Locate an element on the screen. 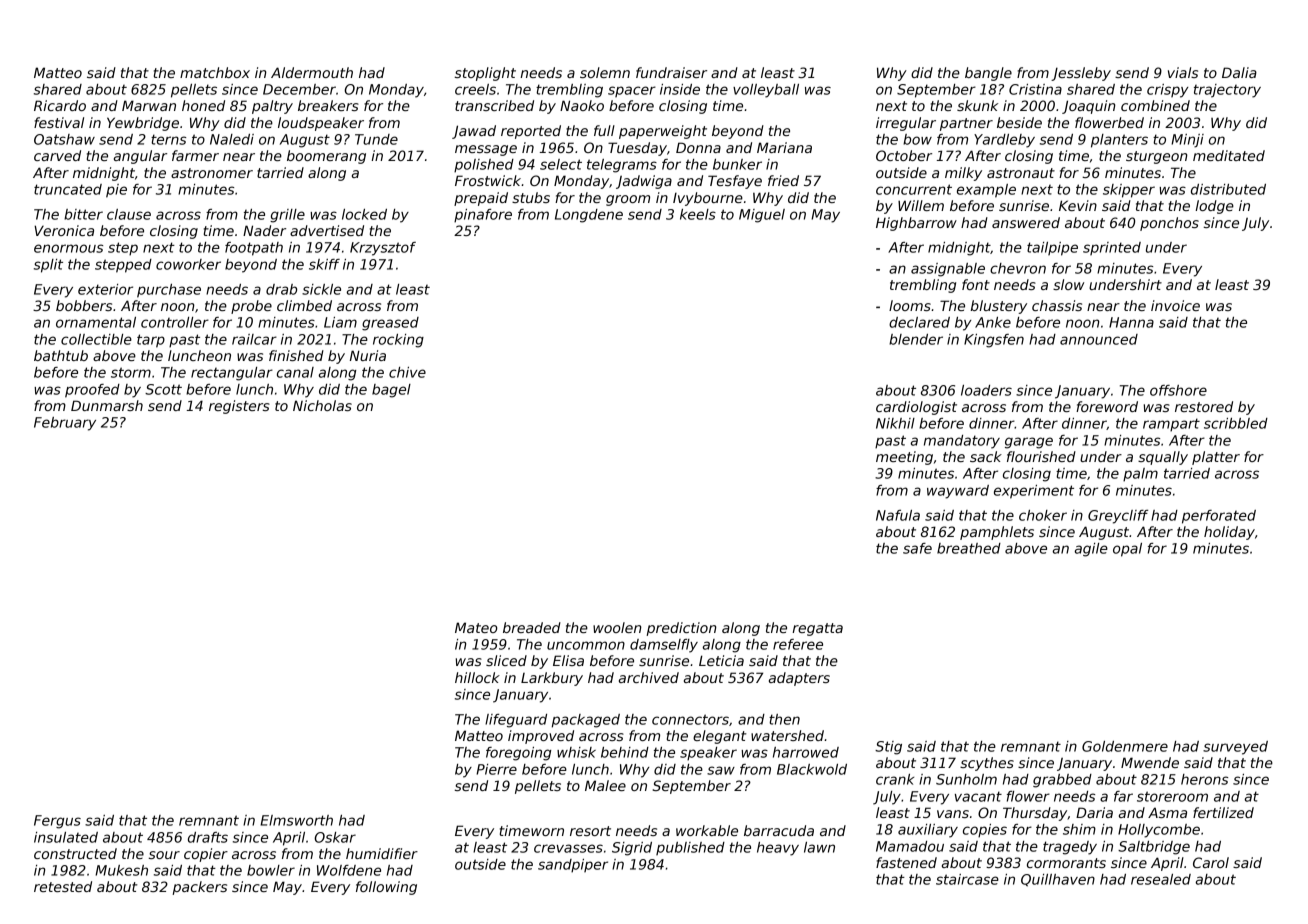  bagel is located at coordinates (391, 391).
